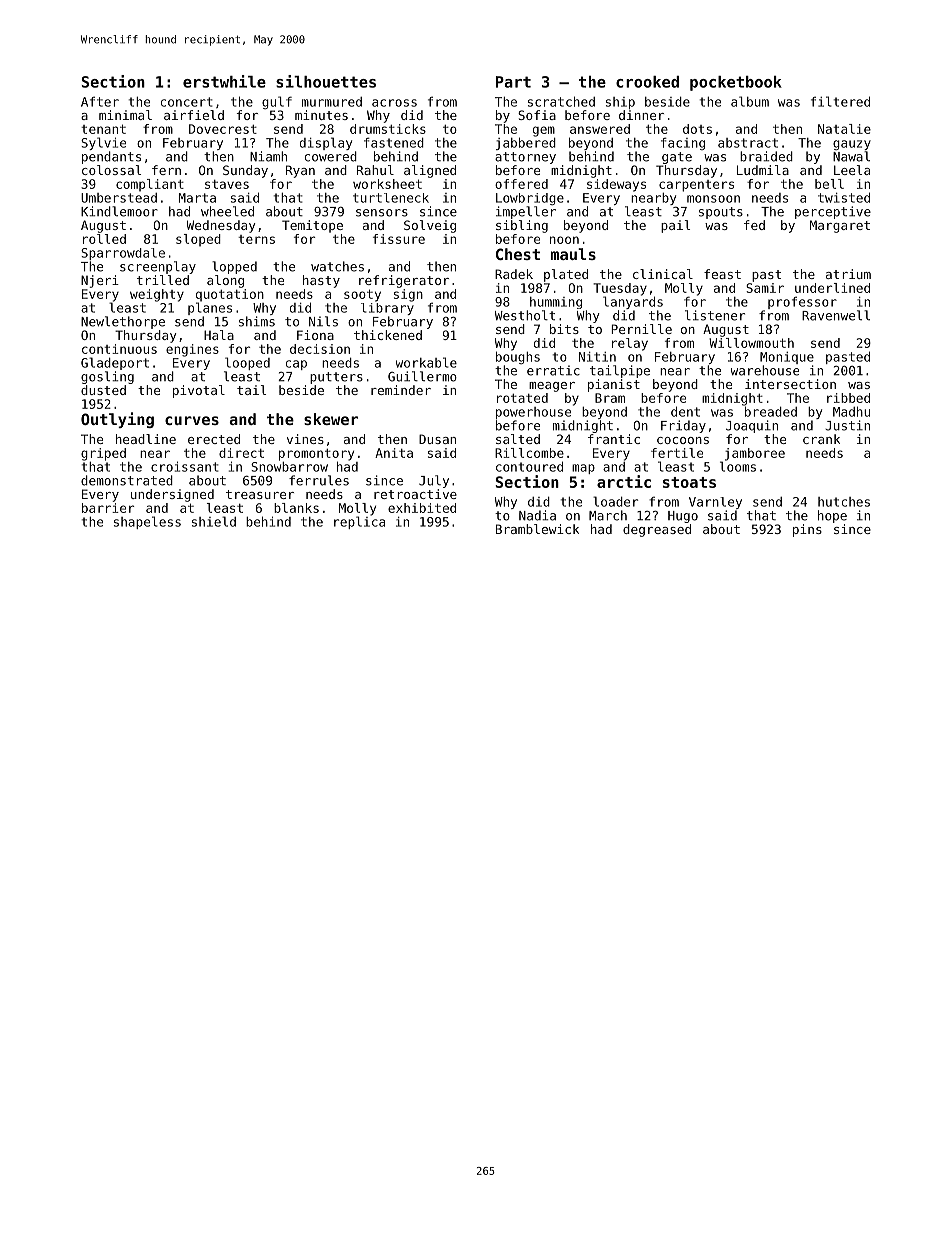 The image size is (952, 1233). Describe the element at coordinates (525, 158) in the image. I see `attorney` at that location.
